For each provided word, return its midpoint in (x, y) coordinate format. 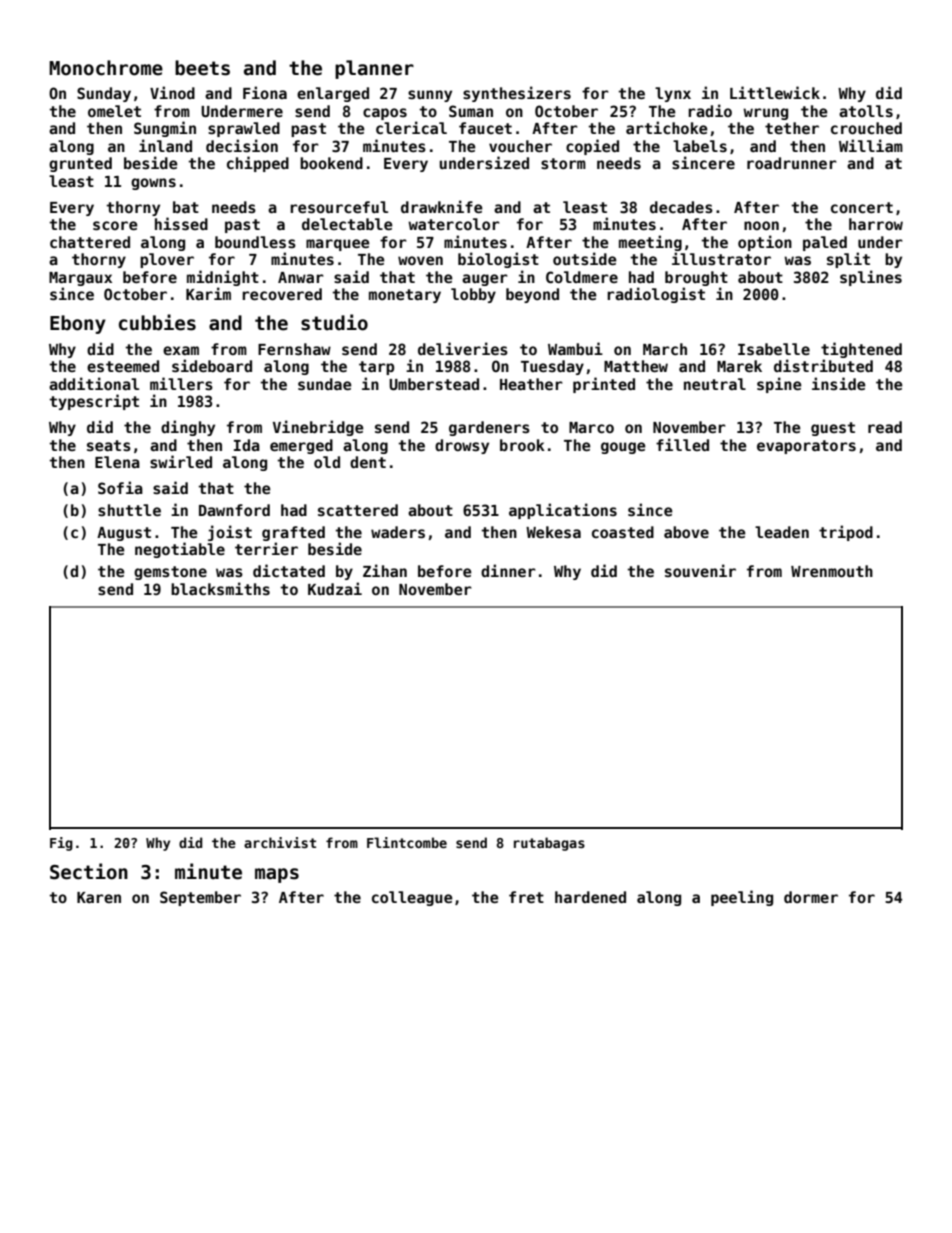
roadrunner (792, 163)
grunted (80, 164)
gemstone (170, 573)
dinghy (188, 428)
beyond (532, 295)
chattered (90, 242)
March (665, 349)
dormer (811, 897)
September (200, 898)
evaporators (806, 447)
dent (368, 462)
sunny (430, 96)
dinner (508, 570)
